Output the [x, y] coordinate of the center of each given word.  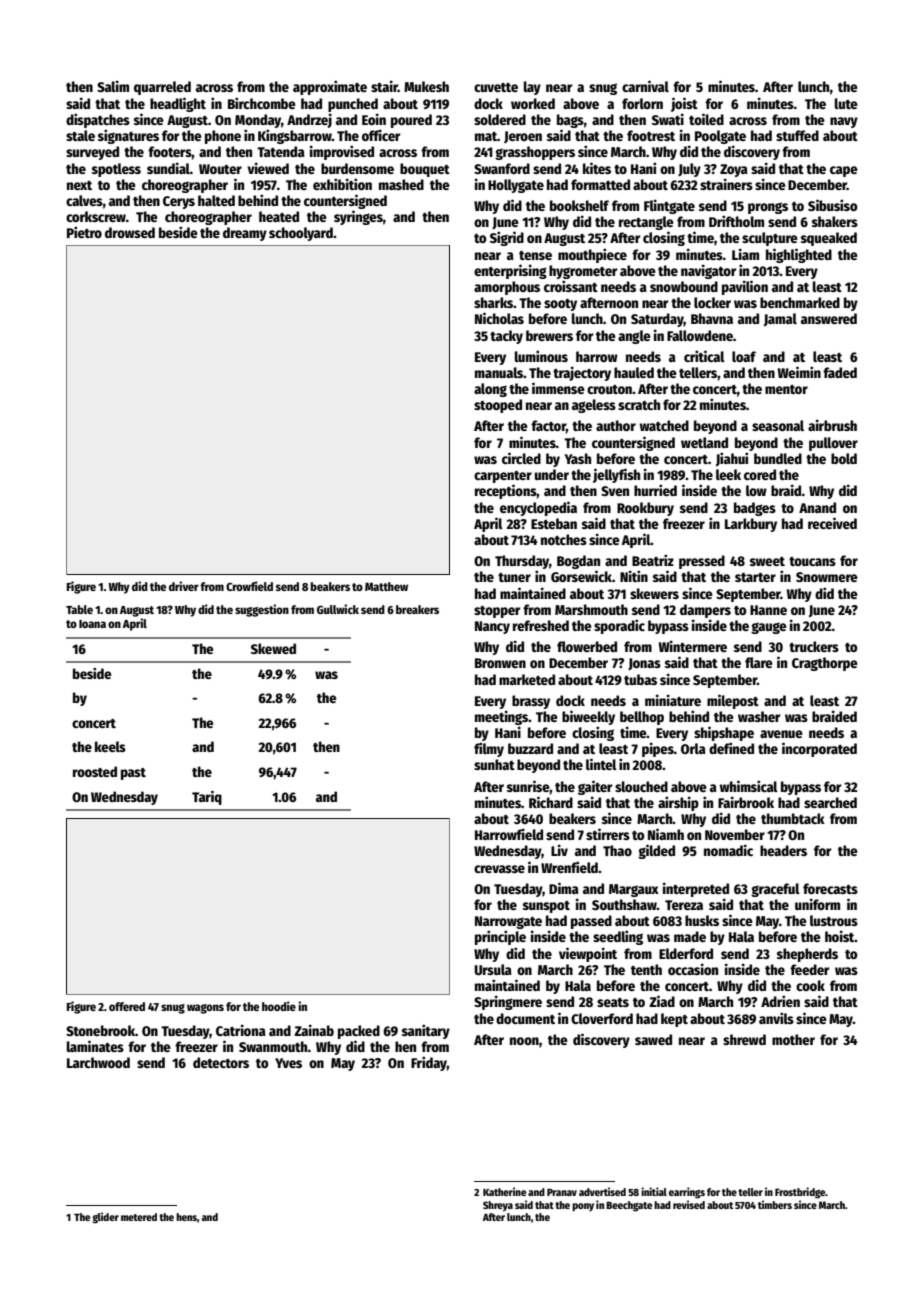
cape [844, 171]
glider [106, 1218]
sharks [493, 302]
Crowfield [249, 586]
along [490, 390]
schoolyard [301, 234]
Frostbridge [800, 1193]
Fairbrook [746, 802]
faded [840, 372]
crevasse [499, 869]
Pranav [562, 1192]
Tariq [207, 798]
